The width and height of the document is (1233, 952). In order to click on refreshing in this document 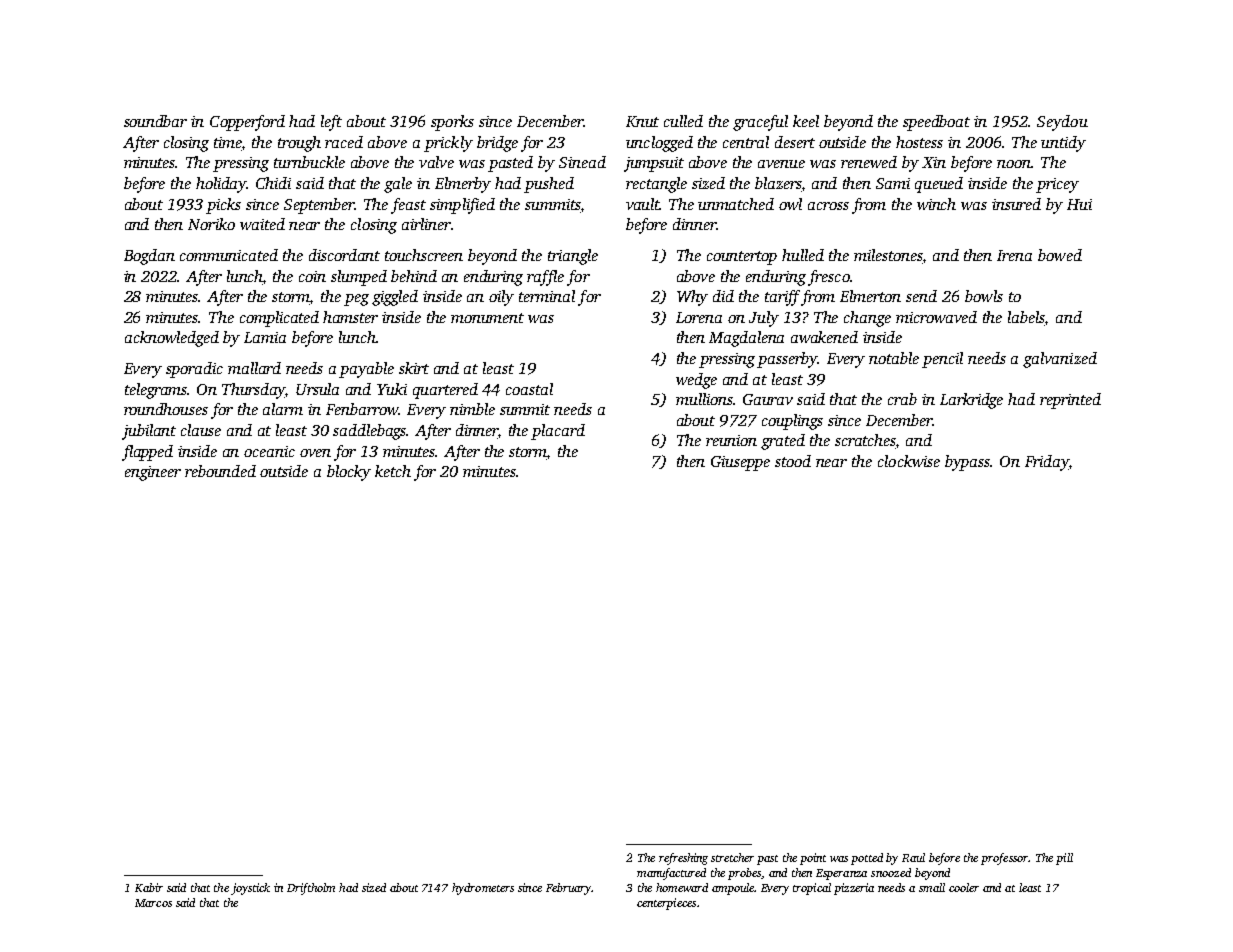, I will do `click(683, 859)`.
